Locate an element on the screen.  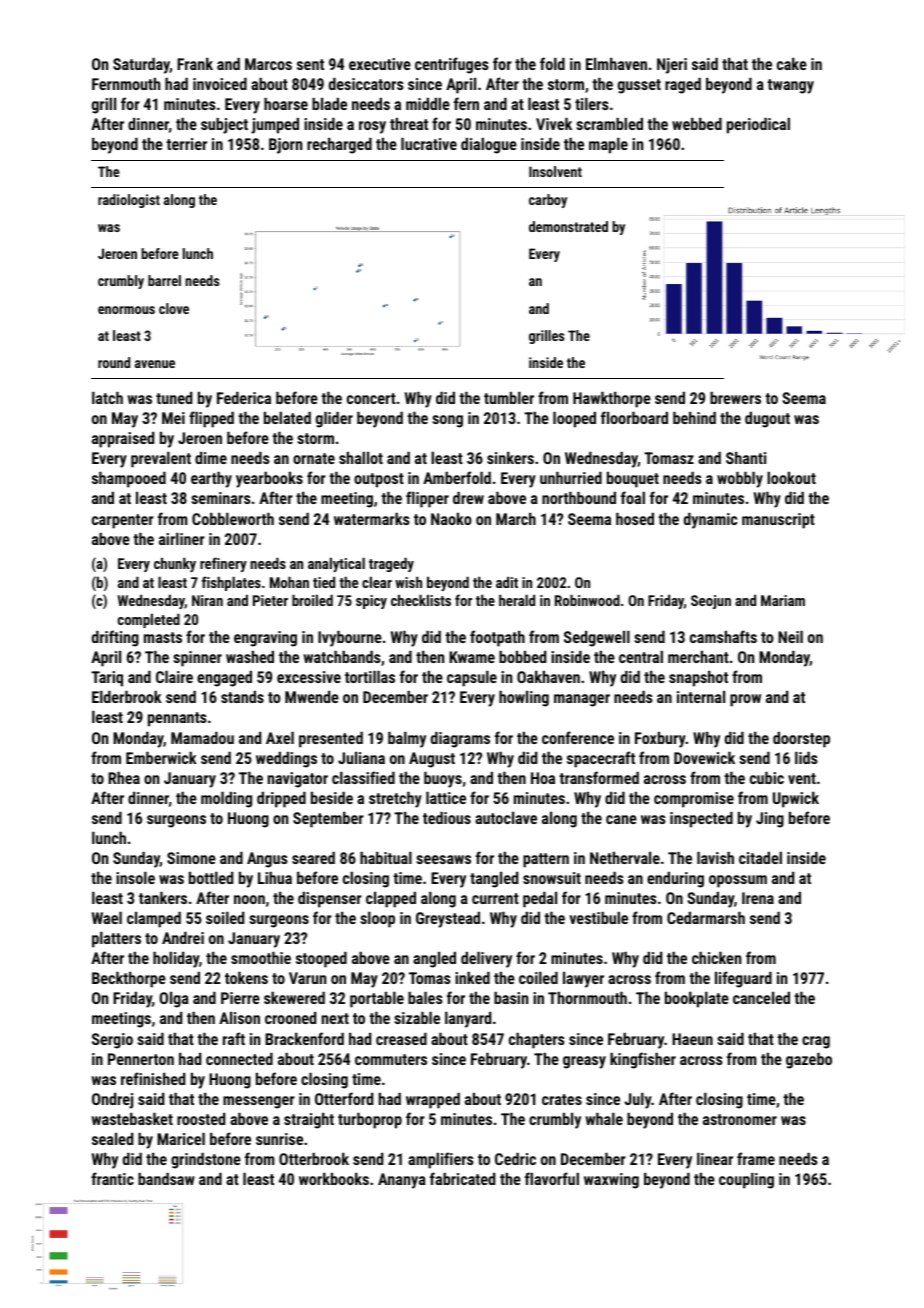
whale is located at coordinates (604, 1119).
